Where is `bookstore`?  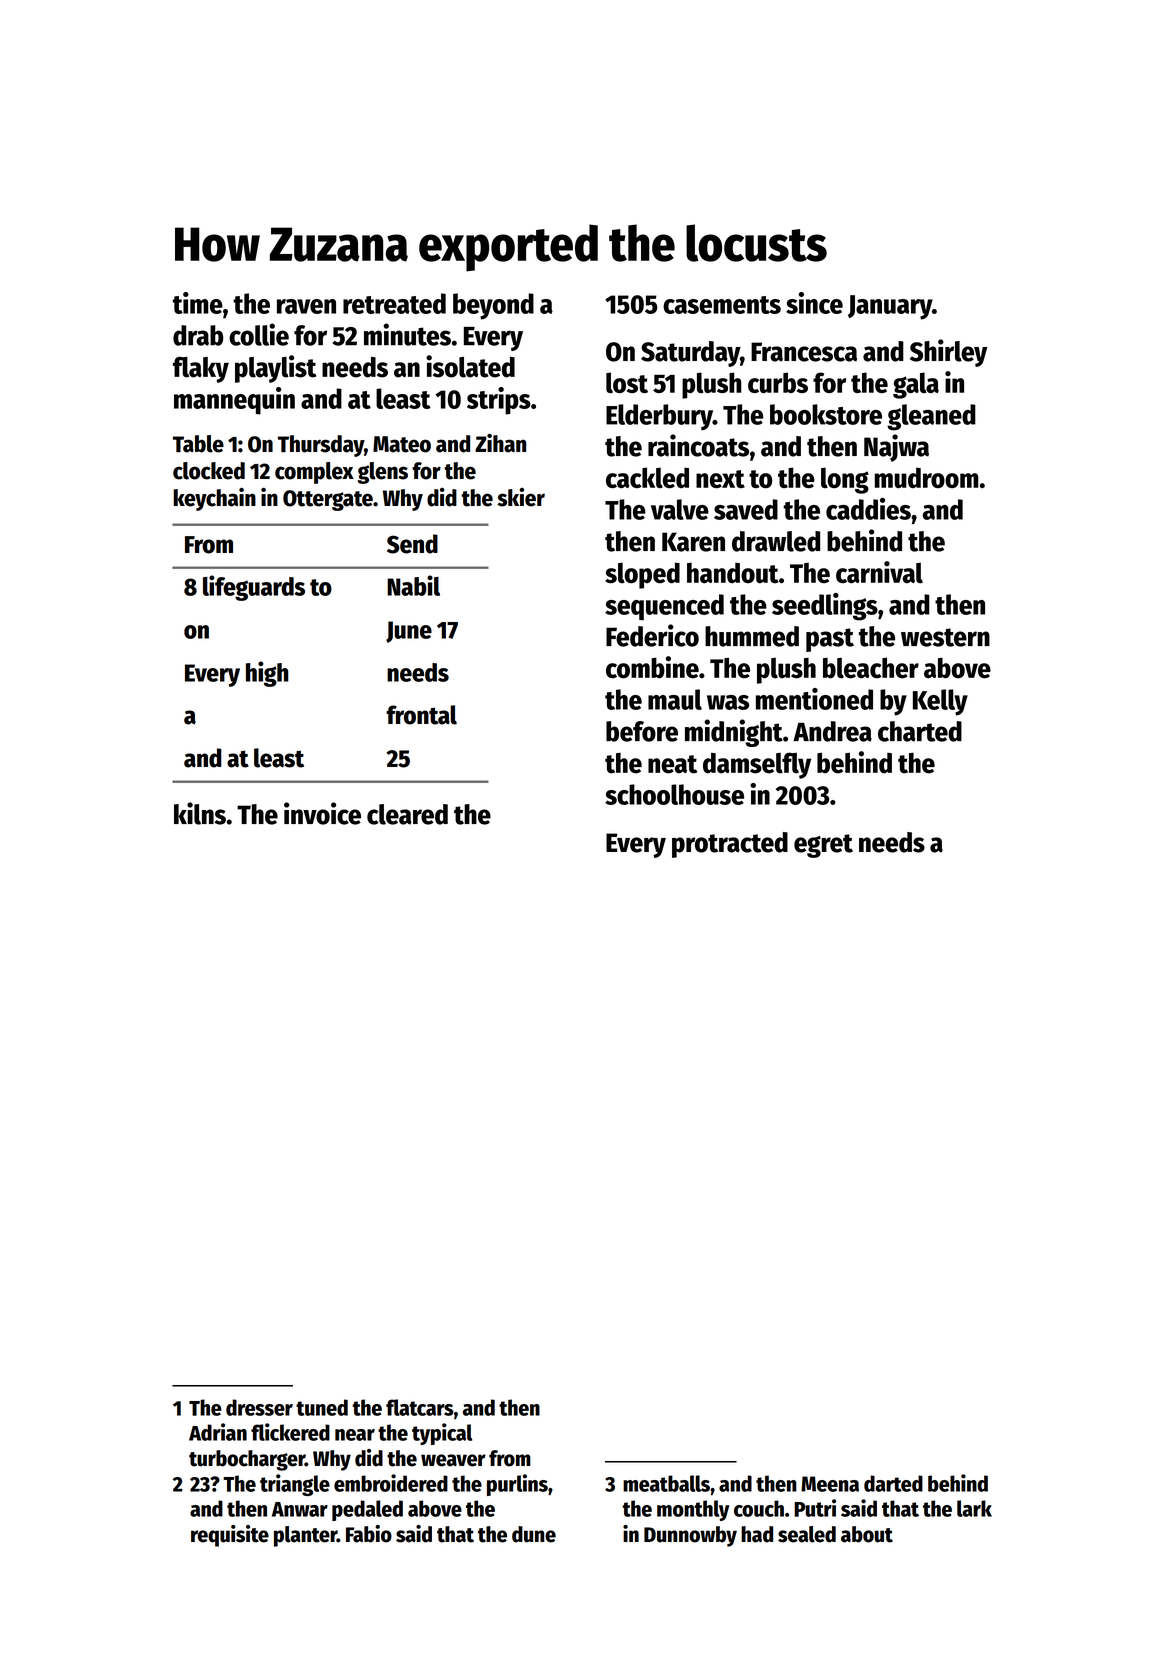
bookstore is located at coordinates (826, 414).
